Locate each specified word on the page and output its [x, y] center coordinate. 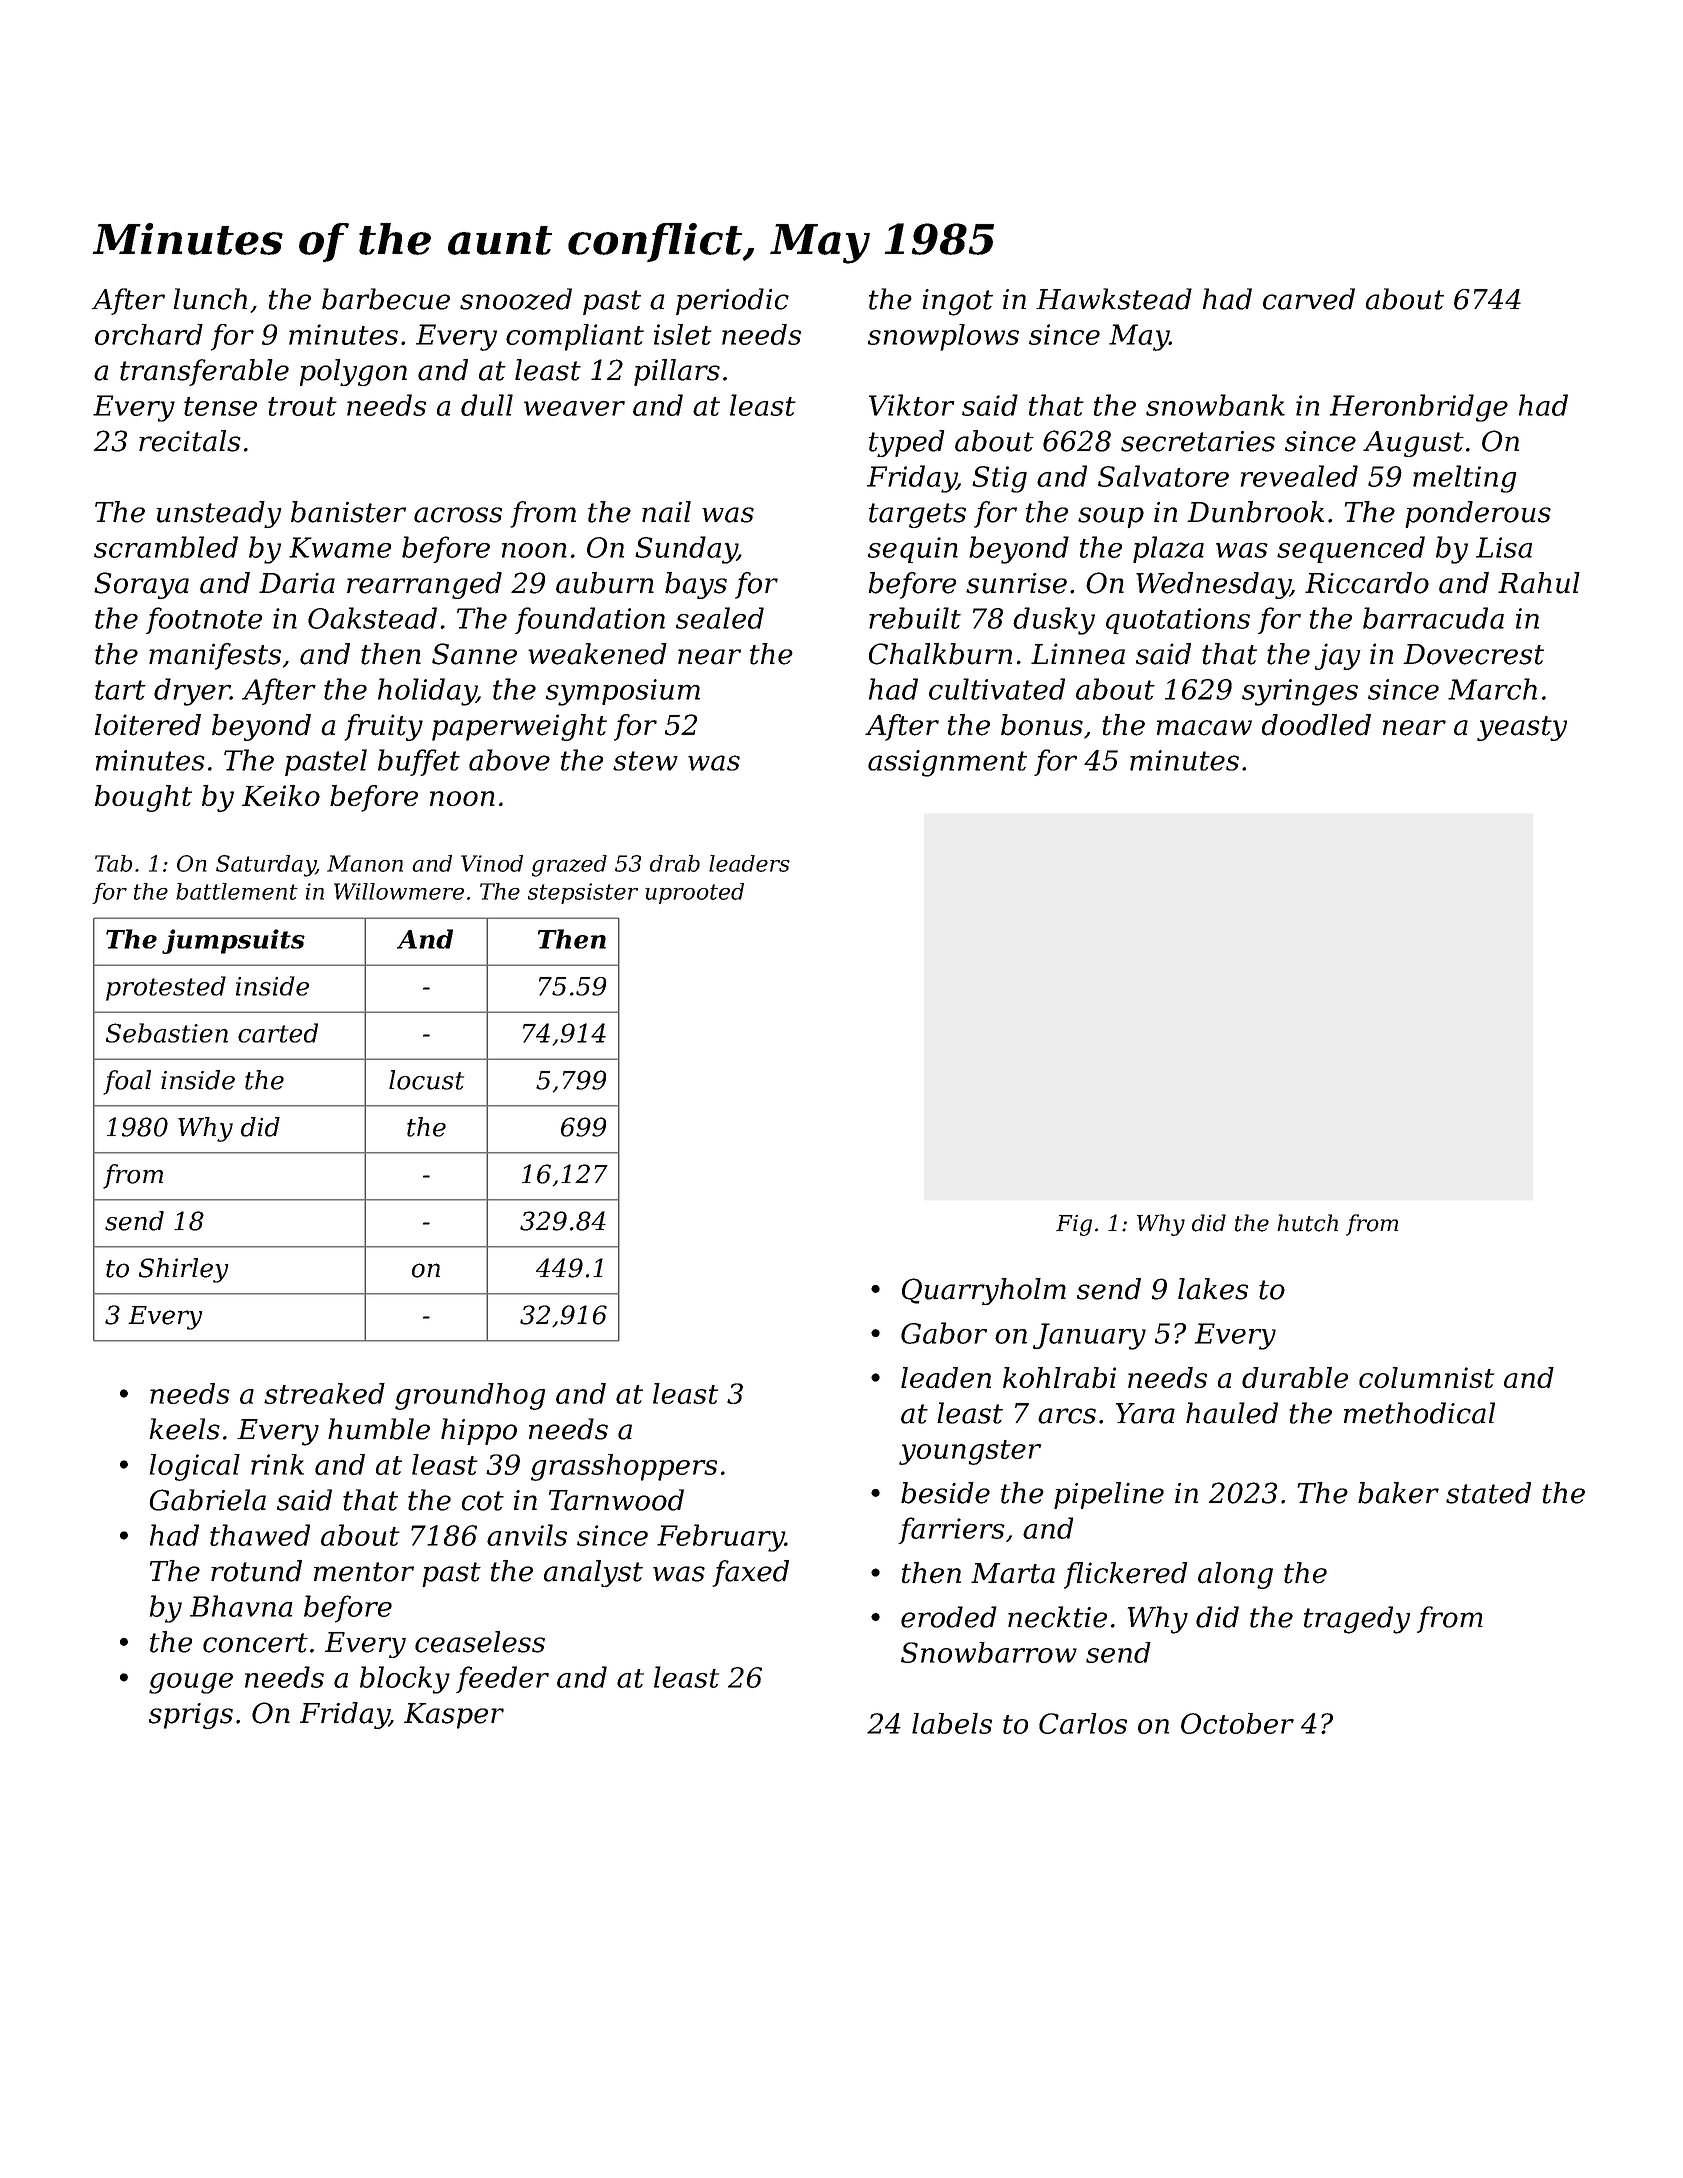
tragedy [1357, 1620]
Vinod [492, 863]
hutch [1307, 1223]
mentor [364, 1572]
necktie [1057, 1617]
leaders [749, 863]
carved [1309, 299]
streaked [324, 1393]
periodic [732, 301]
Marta [1013, 1573]
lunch [210, 299]
